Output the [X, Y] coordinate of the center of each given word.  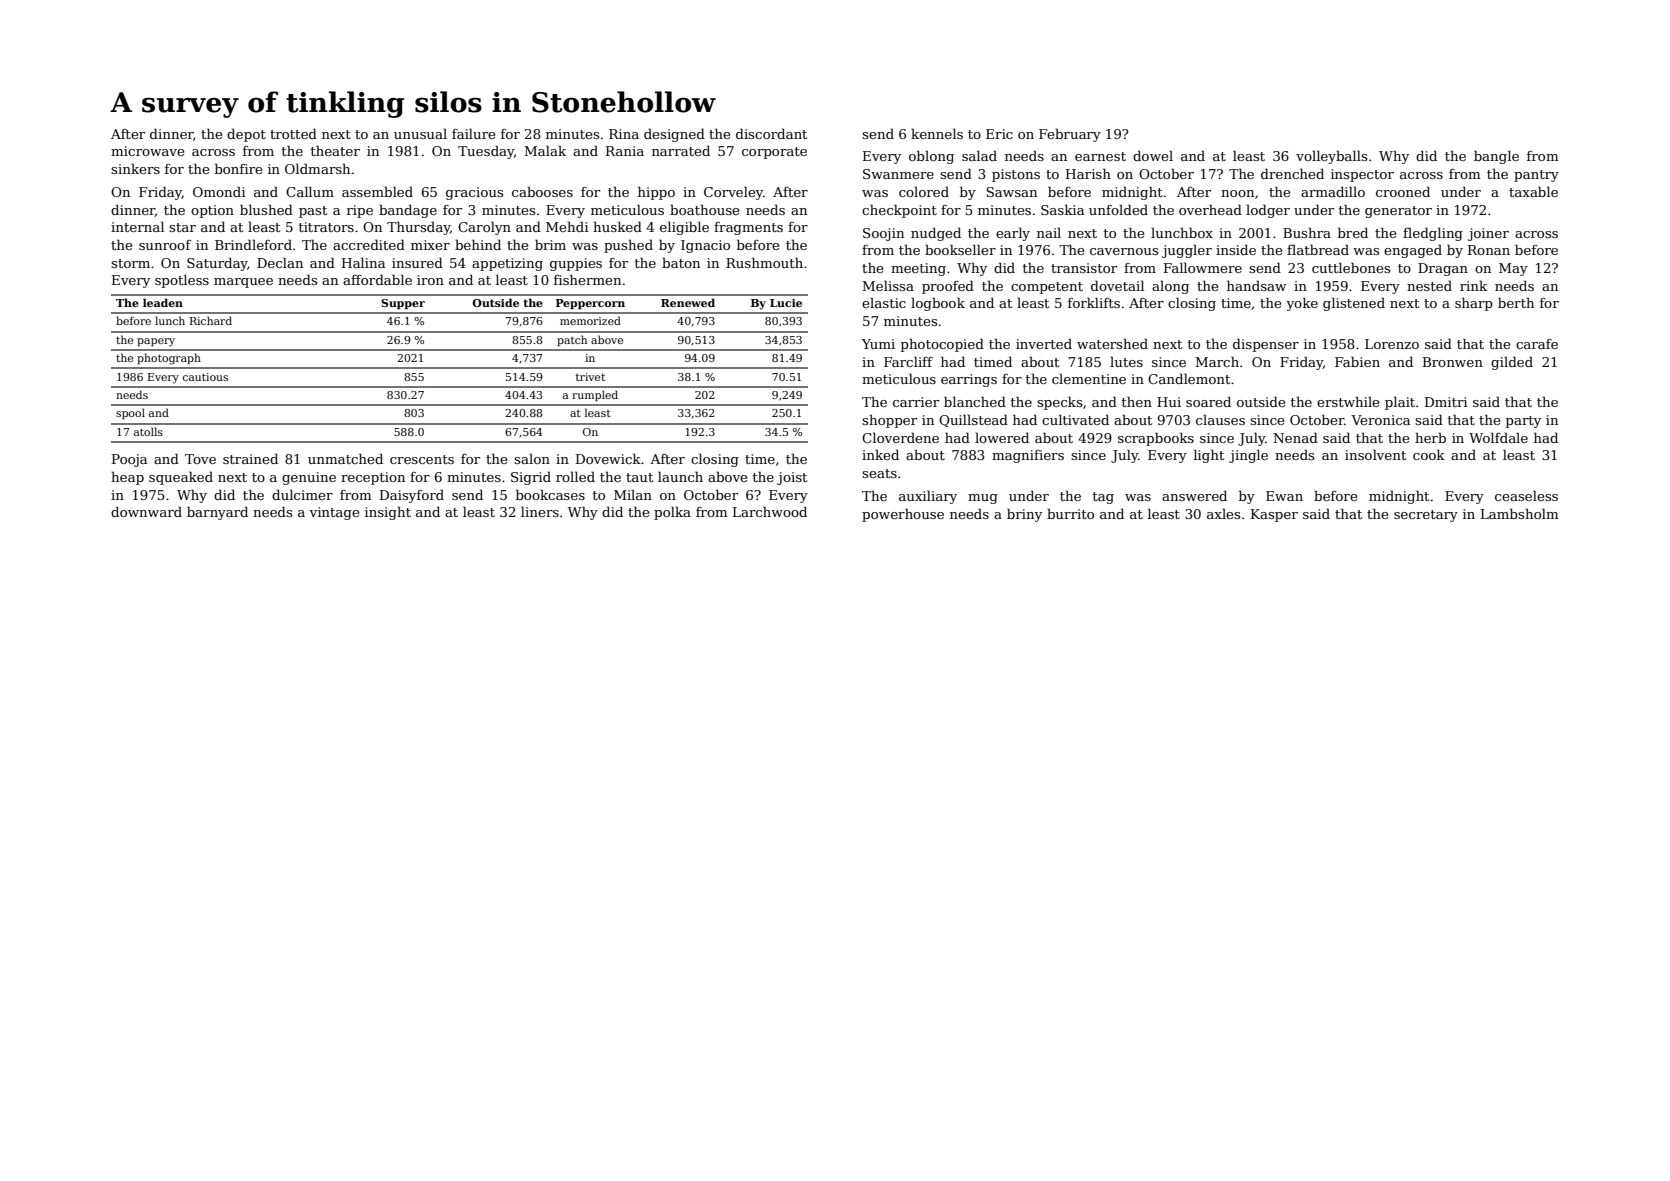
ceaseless [1526, 495]
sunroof [165, 245]
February [1070, 135]
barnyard [217, 513]
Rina [624, 134]
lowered [1002, 437]
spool [130, 413]
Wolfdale [1498, 437]
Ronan [1489, 250]
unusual [420, 133]
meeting [918, 269]
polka [672, 513]
